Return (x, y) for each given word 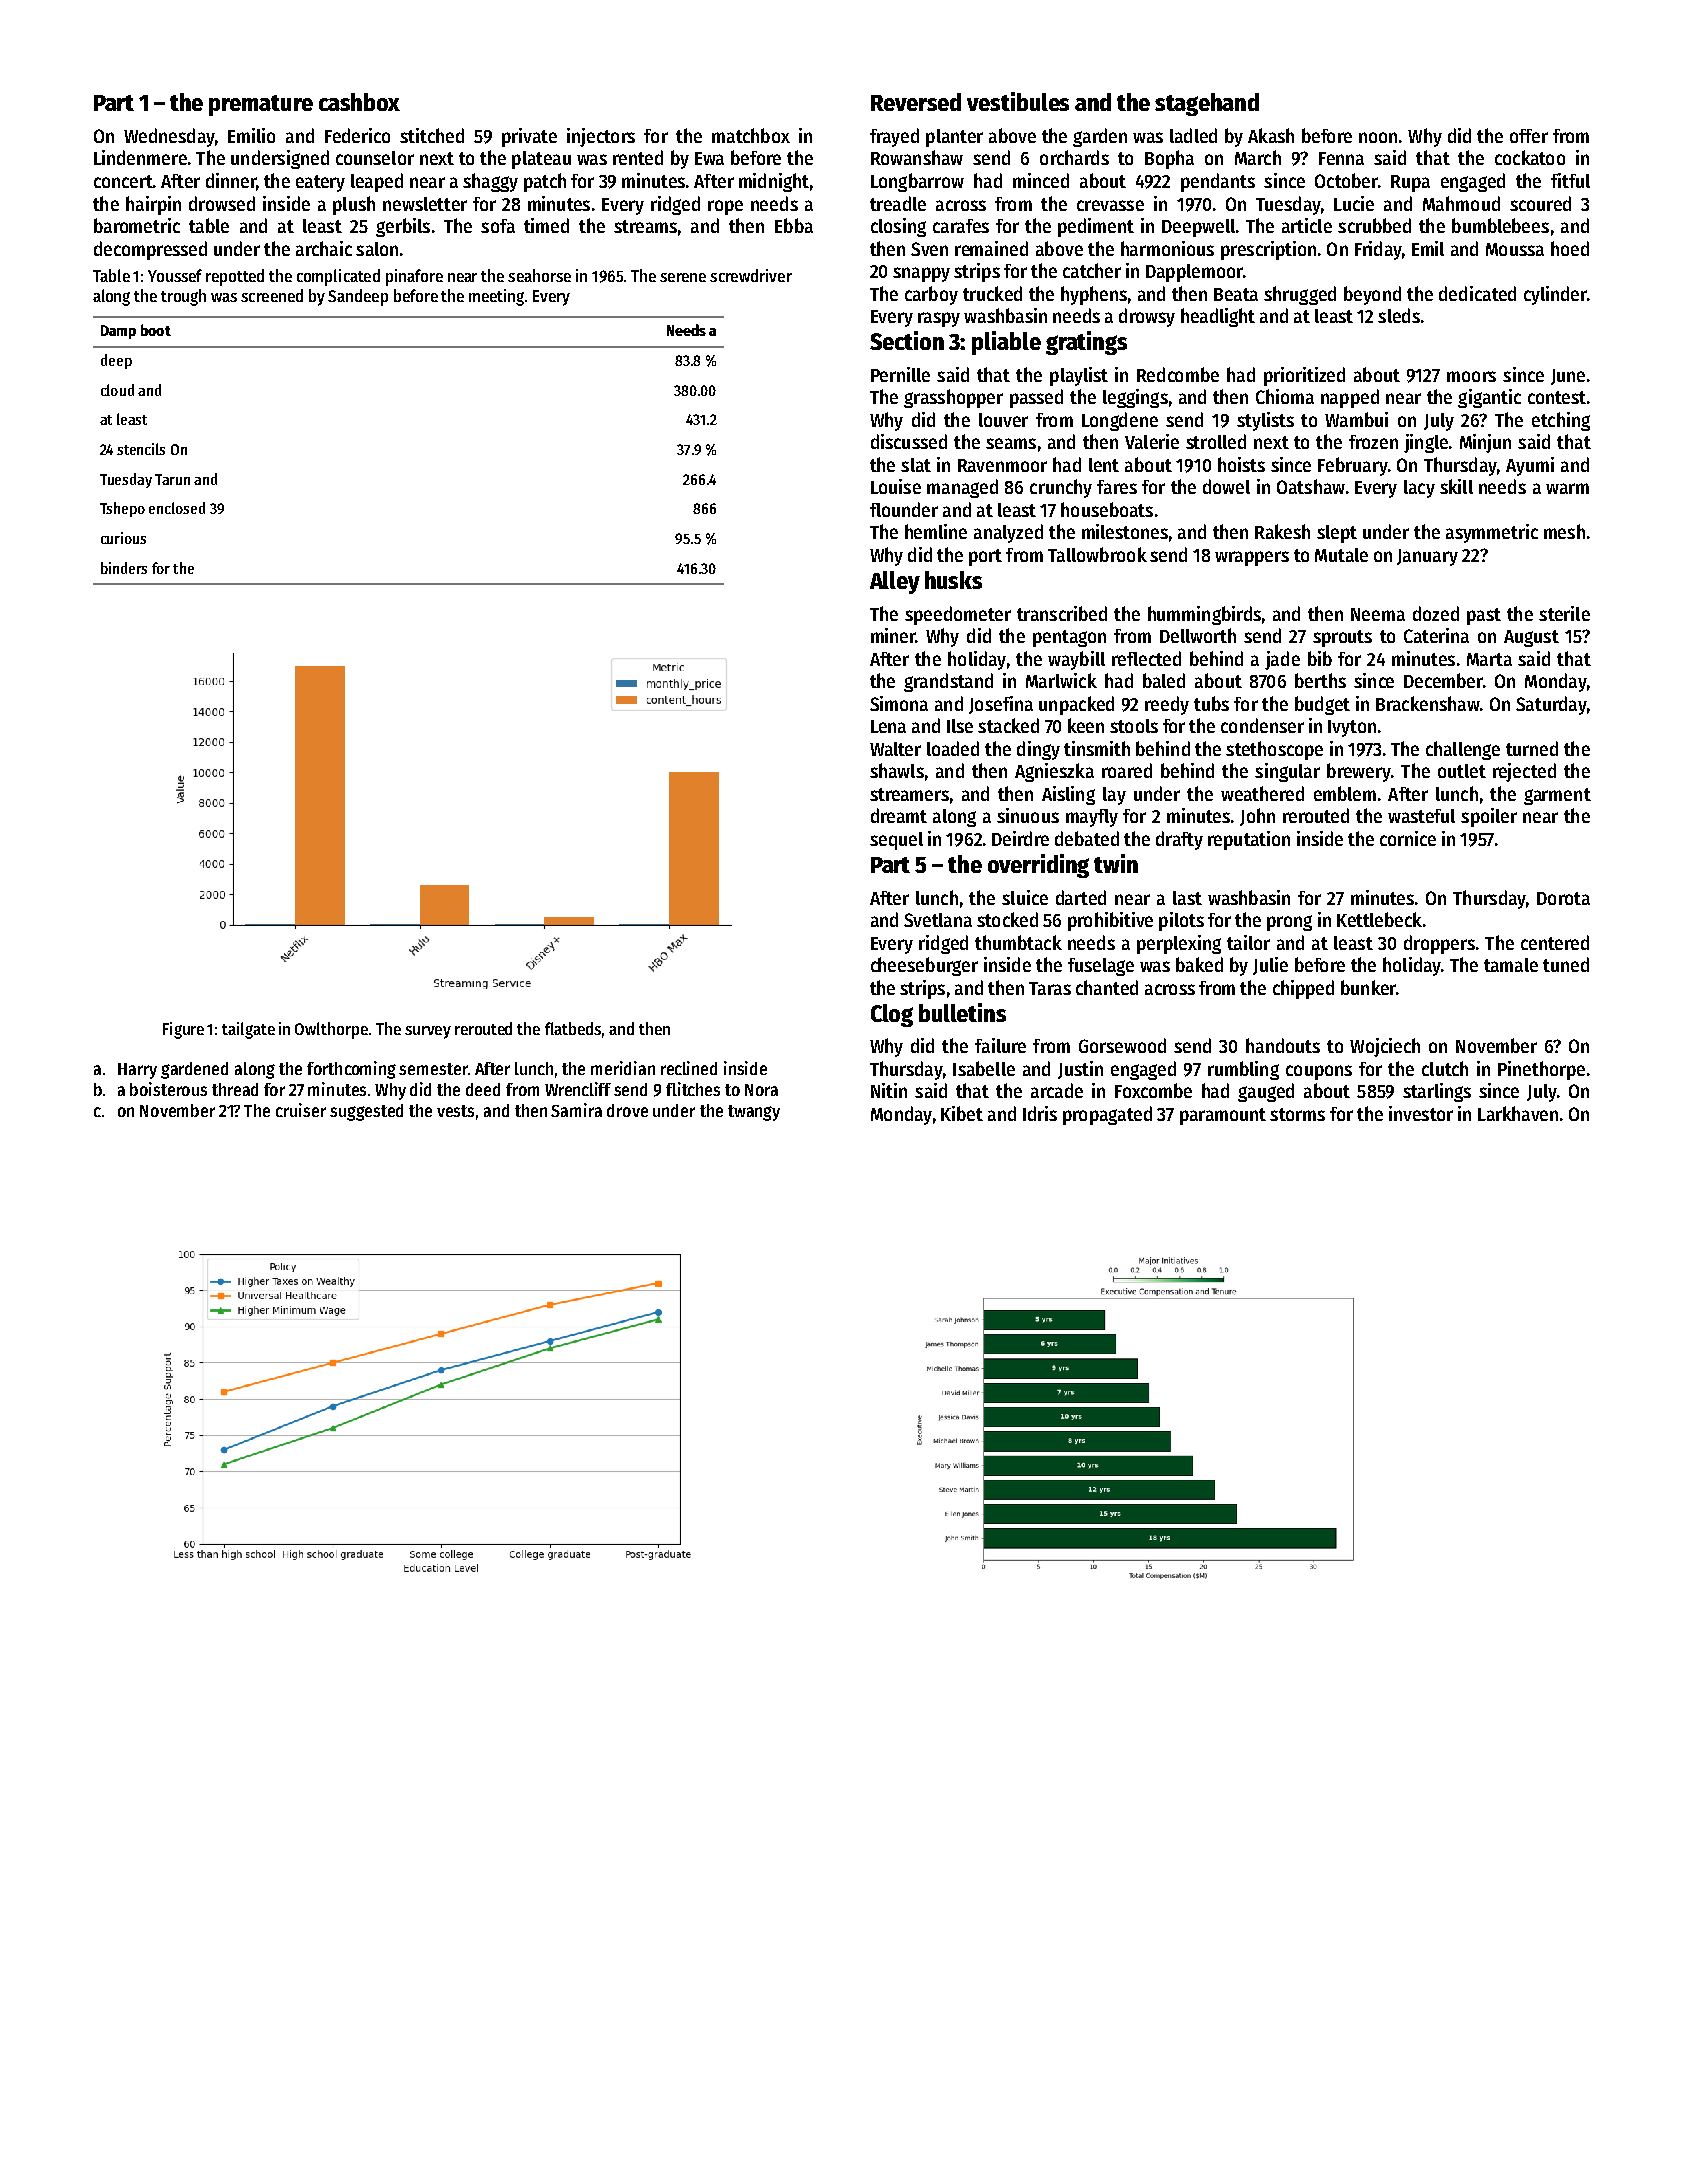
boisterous (168, 1089)
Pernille (900, 374)
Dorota (1563, 898)
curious (123, 538)
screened (272, 295)
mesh (1564, 531)
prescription (1268, 250)
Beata (1236, 294)
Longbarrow (917, 182)
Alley (895, 582)
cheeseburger (924, 966)
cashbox (359, 102)
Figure (183, 1030)
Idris (1040, 1113)
